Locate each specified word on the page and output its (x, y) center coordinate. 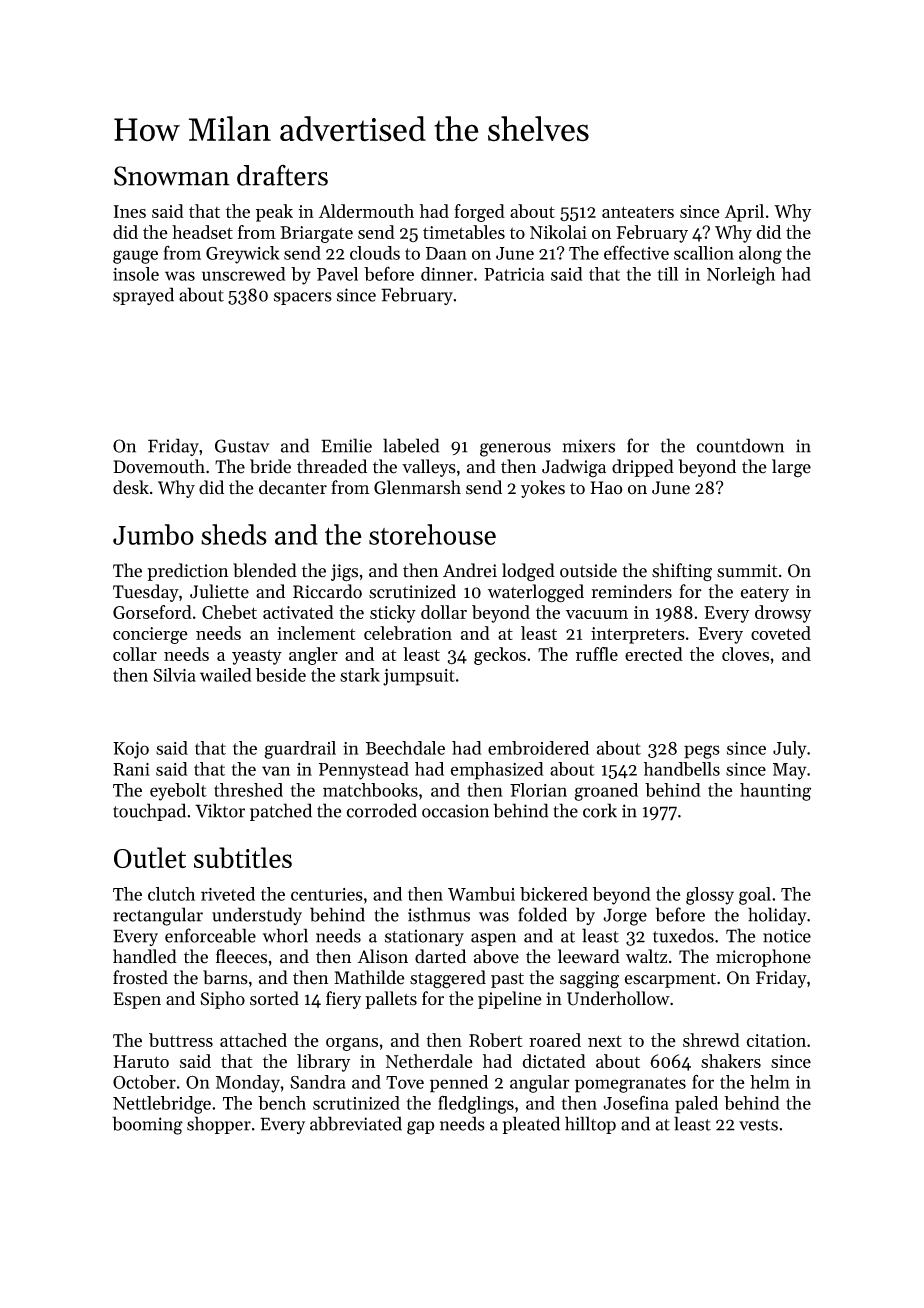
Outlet (150, 857)
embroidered (538, 748)
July (790, 750)
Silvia (174, 675)
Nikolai (558, 232)
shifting (682, 572)
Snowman (172, 176)
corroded (382, 810)
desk (131, 487)
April (744, 213)
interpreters (638, 635)
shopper (219, 1125)
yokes (543, 489)
